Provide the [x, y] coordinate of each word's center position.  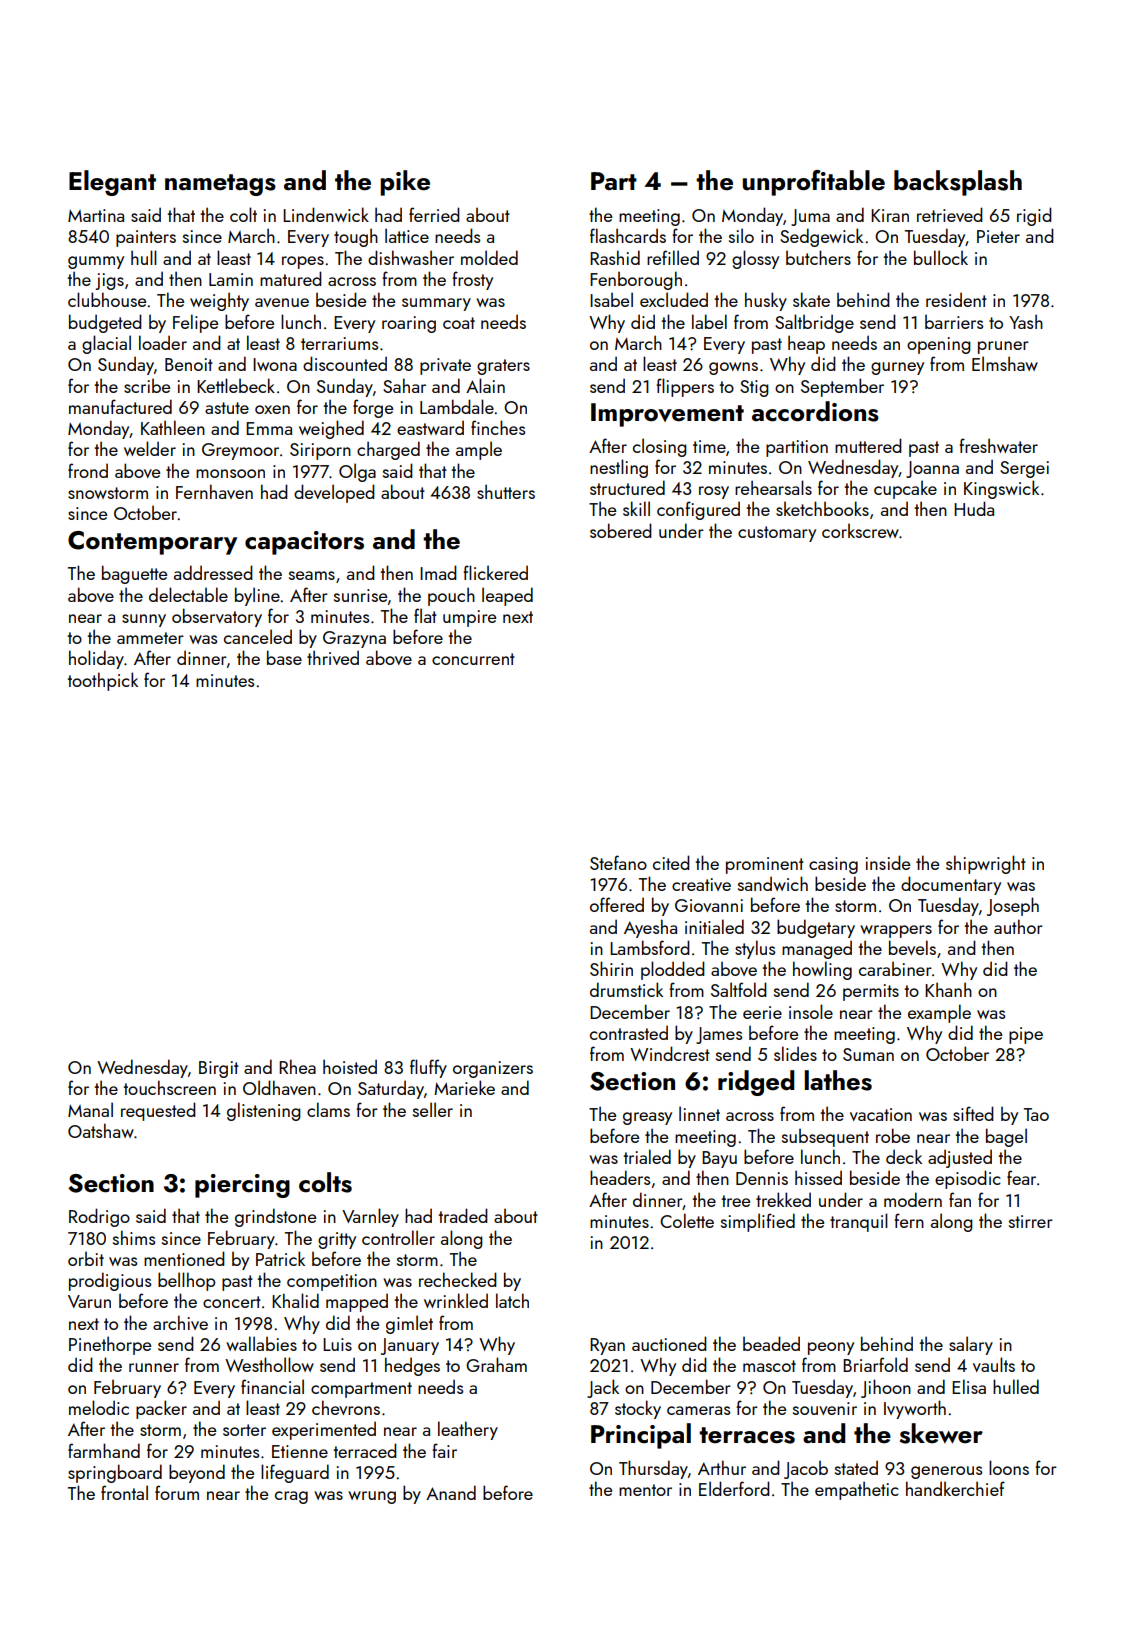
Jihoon [886, 1388]
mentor [645, 1490]
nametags [220, 185]
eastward [430, 427]
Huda [974, 508]
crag [291, 1497]
